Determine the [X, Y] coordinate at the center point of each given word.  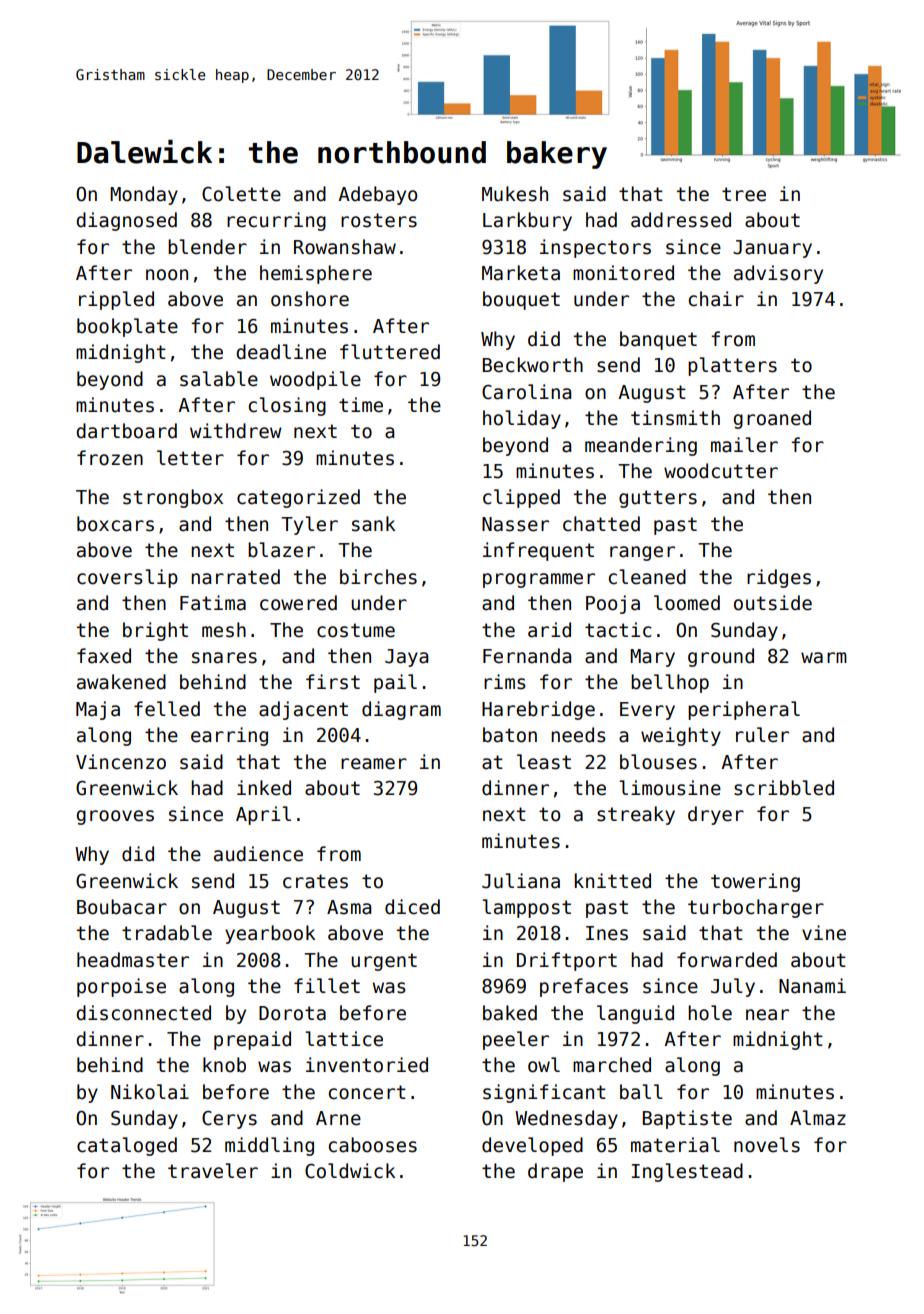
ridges [779, 578]
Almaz [818, 1118]
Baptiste [687, 1119]
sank [373, 524]
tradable [167, 933]
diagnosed [126, 221]
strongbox [173, 498]
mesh [224, 630]
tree [744, 194]
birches [378, 577]
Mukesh [515, 194]
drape [555, 1172]
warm [824, 658]
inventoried [367, 1065]
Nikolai [150, 1092]
